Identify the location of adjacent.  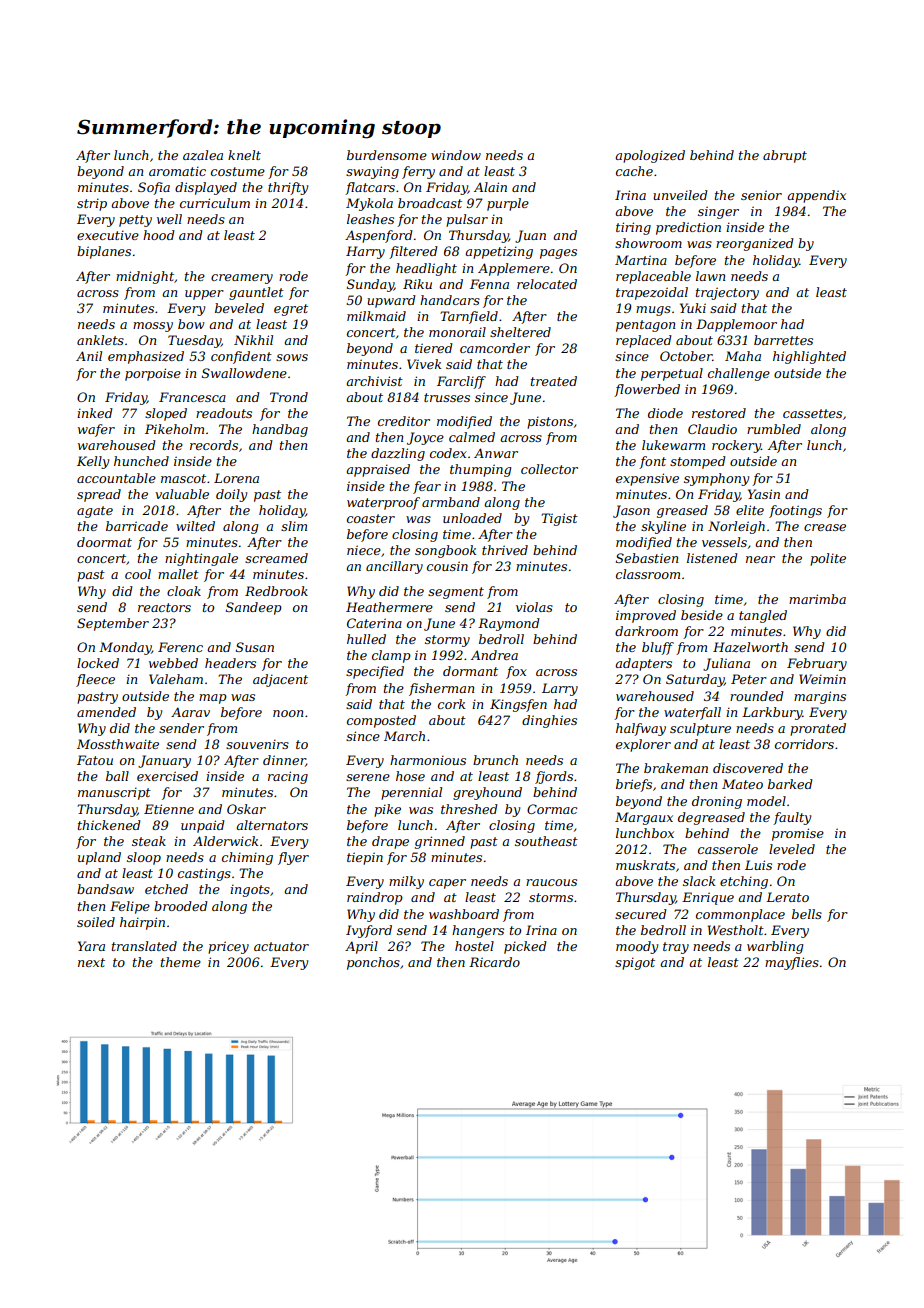
(280, 680).
